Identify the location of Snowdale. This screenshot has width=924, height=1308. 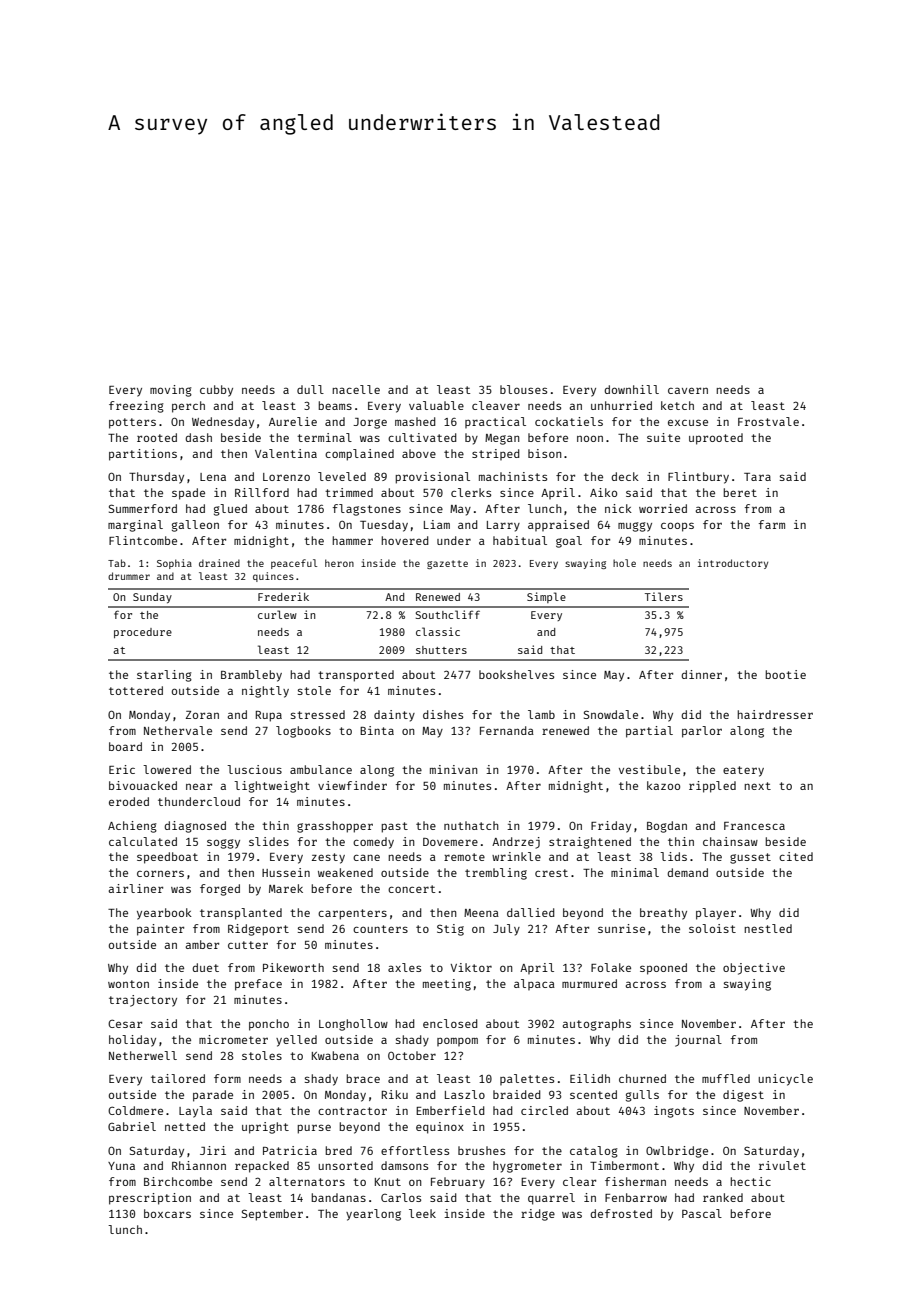
(611, 714).
